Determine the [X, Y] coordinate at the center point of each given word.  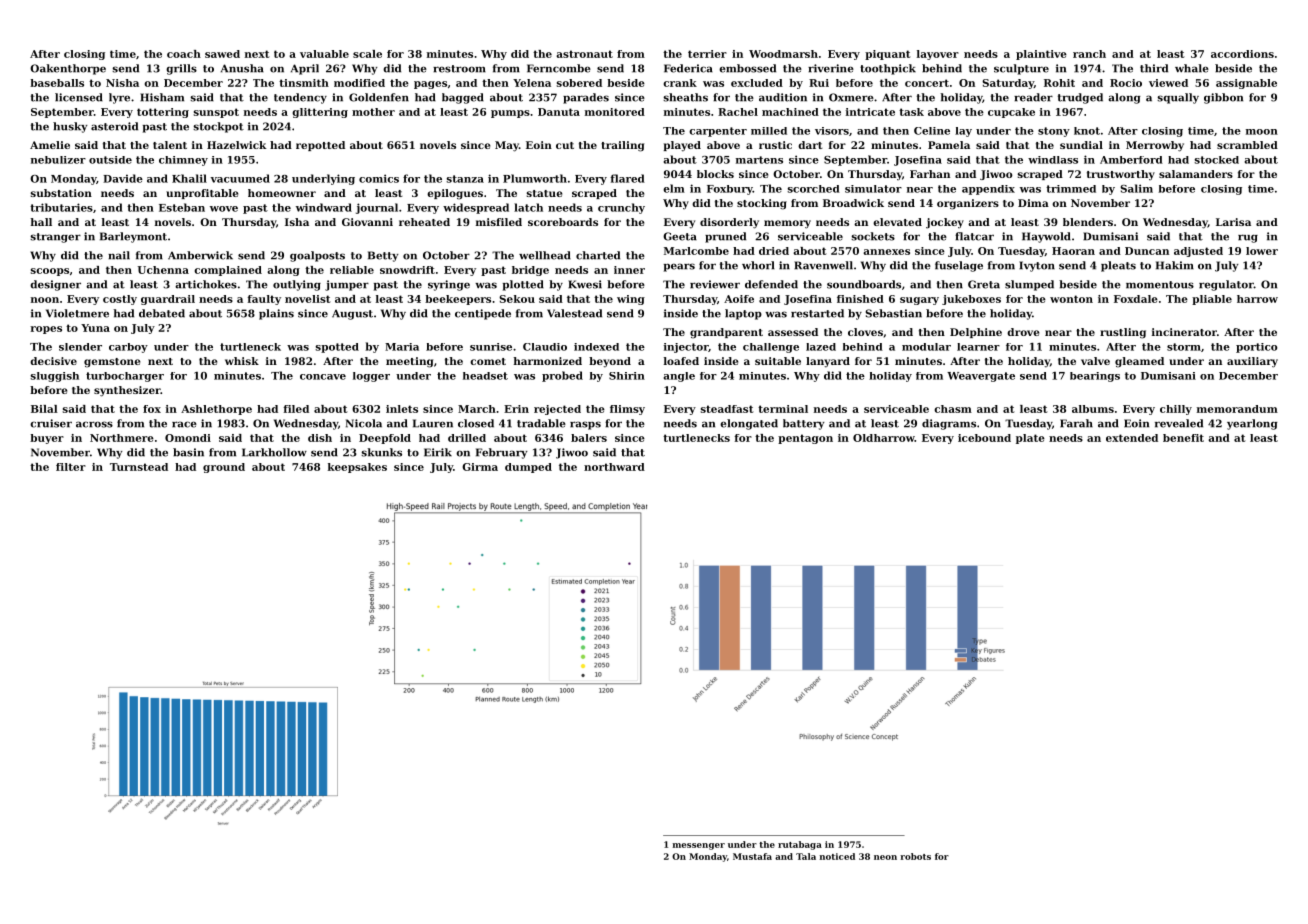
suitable [778, 361]
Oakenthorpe [68, 69]
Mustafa [752, 856]
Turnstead [139, 467]
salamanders [1196, 174]
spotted [337, 348]
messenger [699, 846]
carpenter [718, 132]
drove [1023, 332]
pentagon [805, 439]
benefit [1183, 438]
